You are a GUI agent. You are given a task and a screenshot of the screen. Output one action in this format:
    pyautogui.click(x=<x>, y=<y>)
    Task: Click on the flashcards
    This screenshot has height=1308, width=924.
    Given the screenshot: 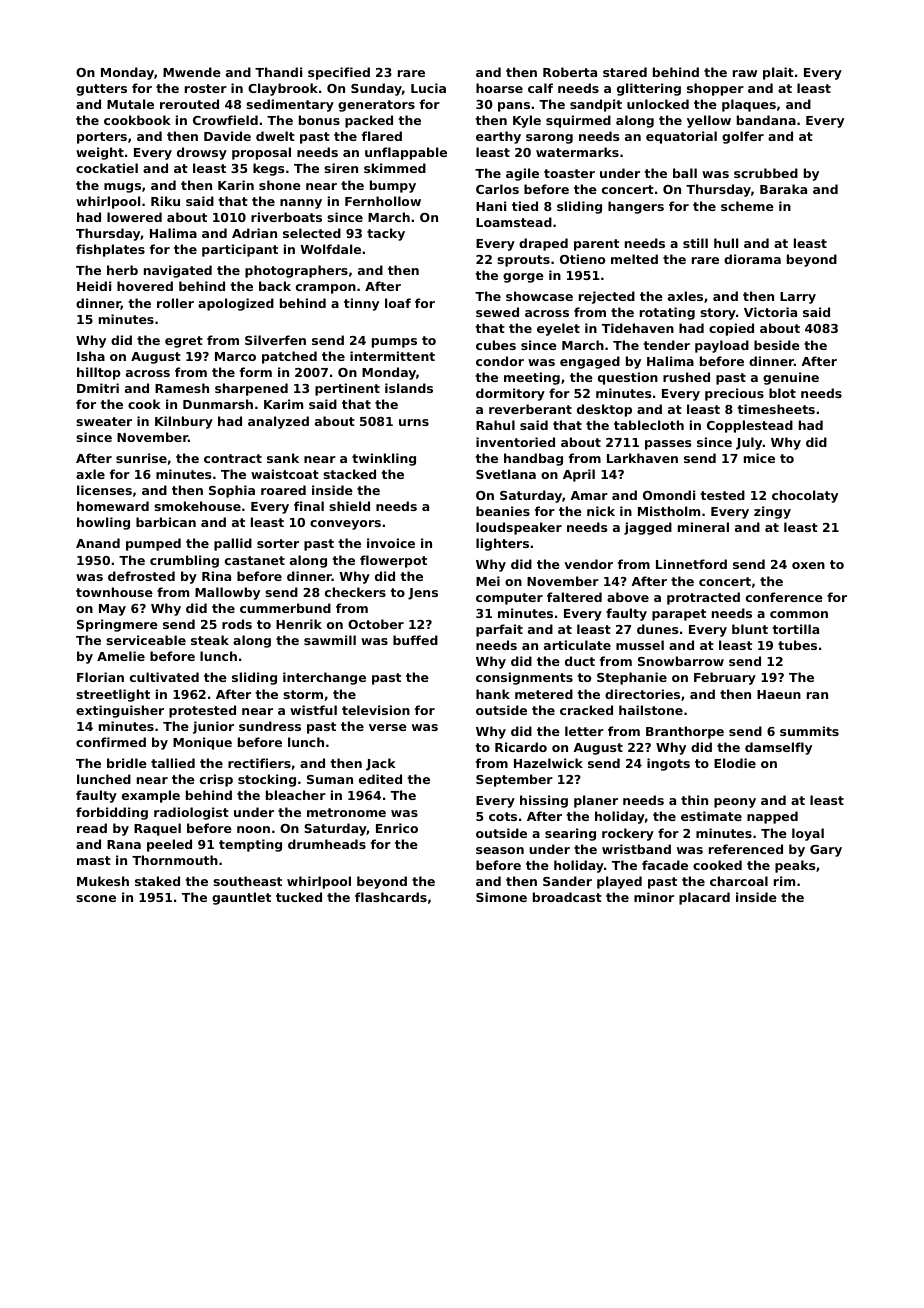 What is the action you would take?
    pyautogui.click(x=391, y=897)
